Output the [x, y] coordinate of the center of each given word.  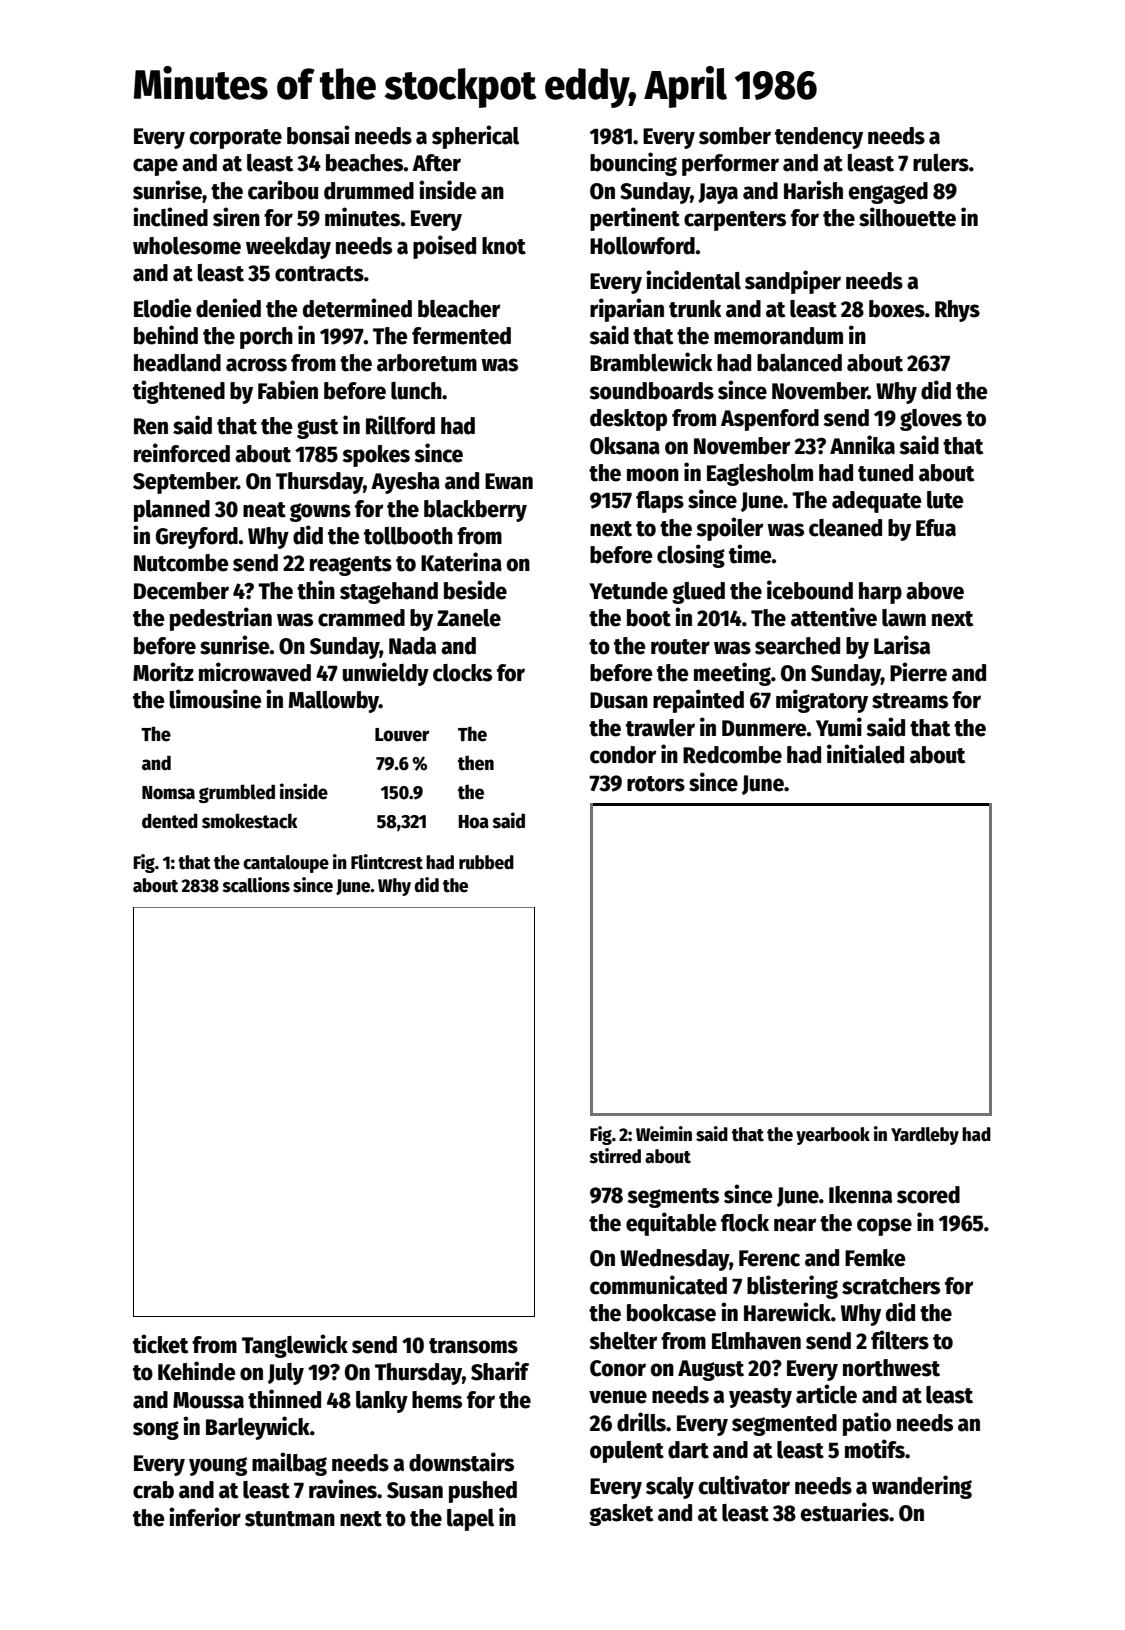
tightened [179, 392]
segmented [784, 1425]
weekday [288, 248]
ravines [343, 1489]
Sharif [500, 1371]
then [476, 763]
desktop [628, 420]
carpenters [735, 221]
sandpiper [793, 282]
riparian [627, 310]
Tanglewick [295, 1346]
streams [910, 701]
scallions [256, 885]
